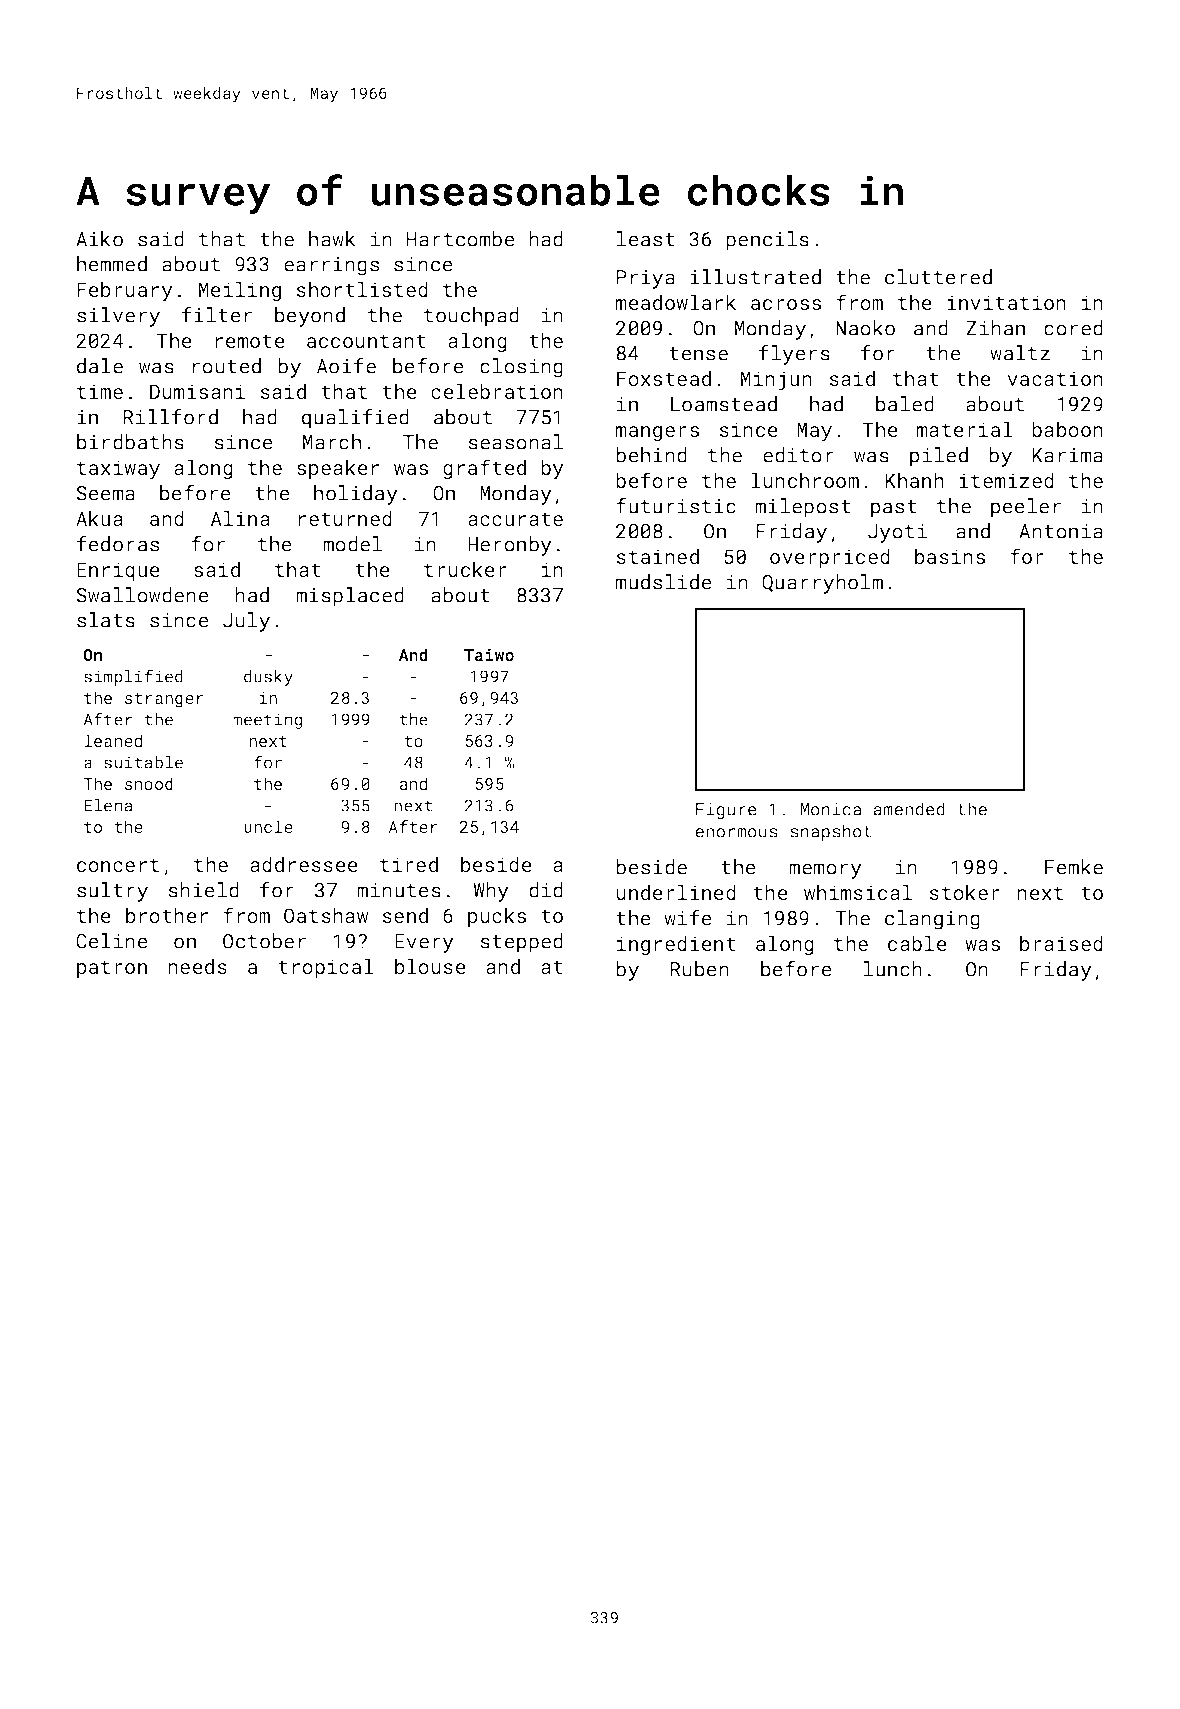 The height and width of the document is (1709, 1180). Describe the element at coordinates (909, 809) in the document. I see `amended` at that location.
